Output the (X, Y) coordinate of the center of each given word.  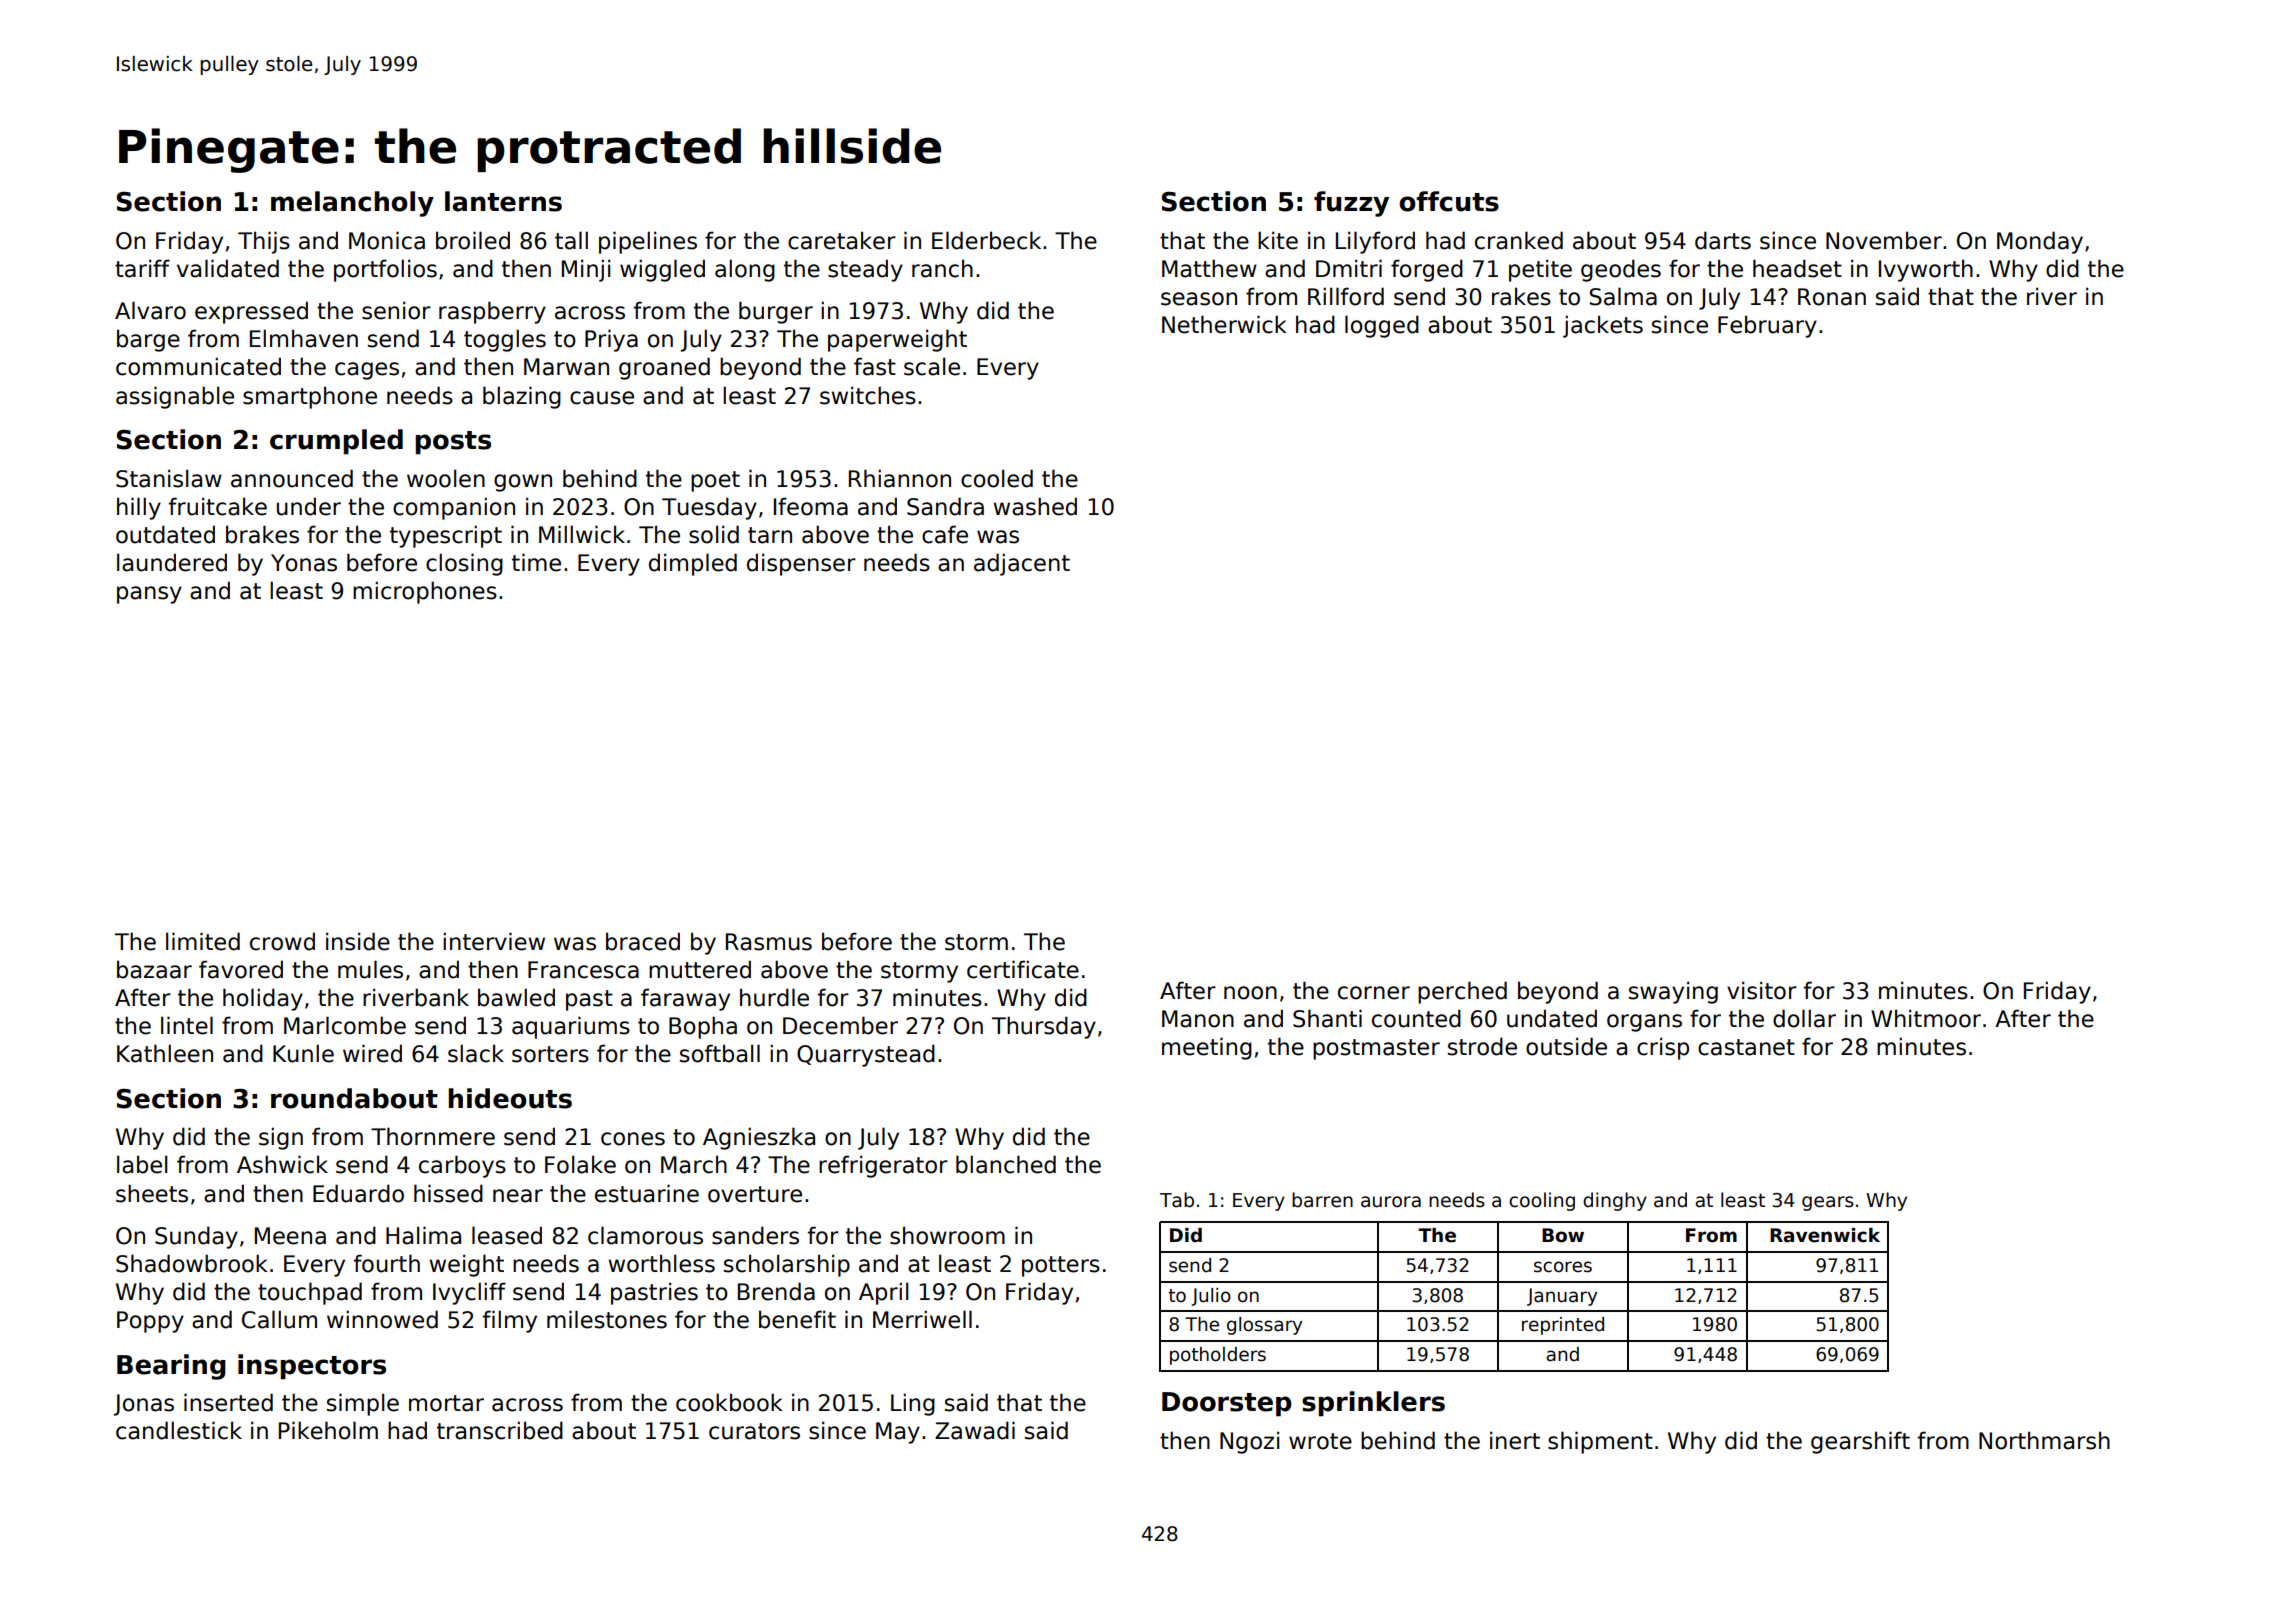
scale (932, 366)
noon (1250, 993)
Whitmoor (1926, 1018)
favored (241, 969)
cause (602, 398)
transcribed (500, 1430)
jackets (1603, 326)
